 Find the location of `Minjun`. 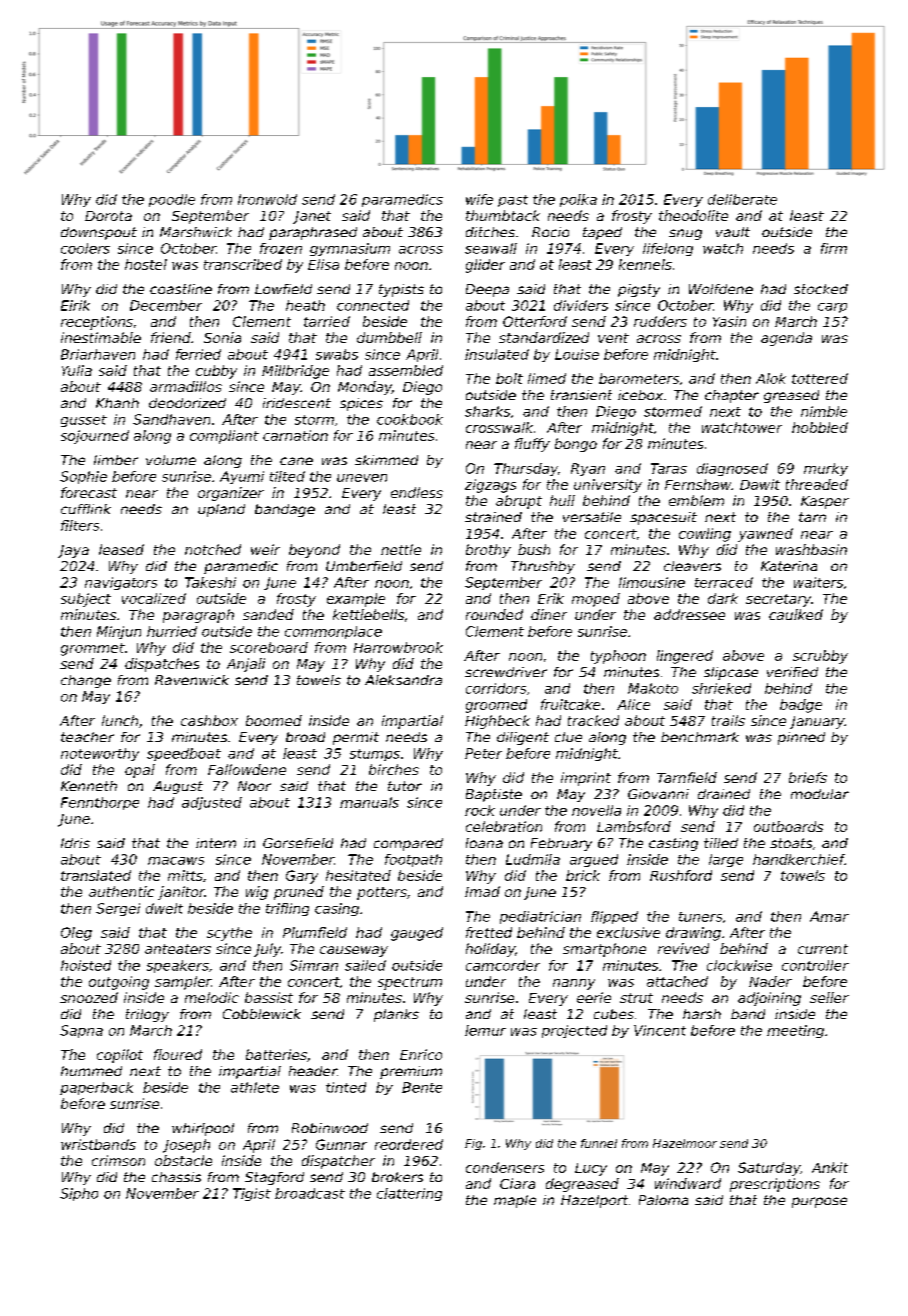

Minjun is located at coordinates (119, 632).
